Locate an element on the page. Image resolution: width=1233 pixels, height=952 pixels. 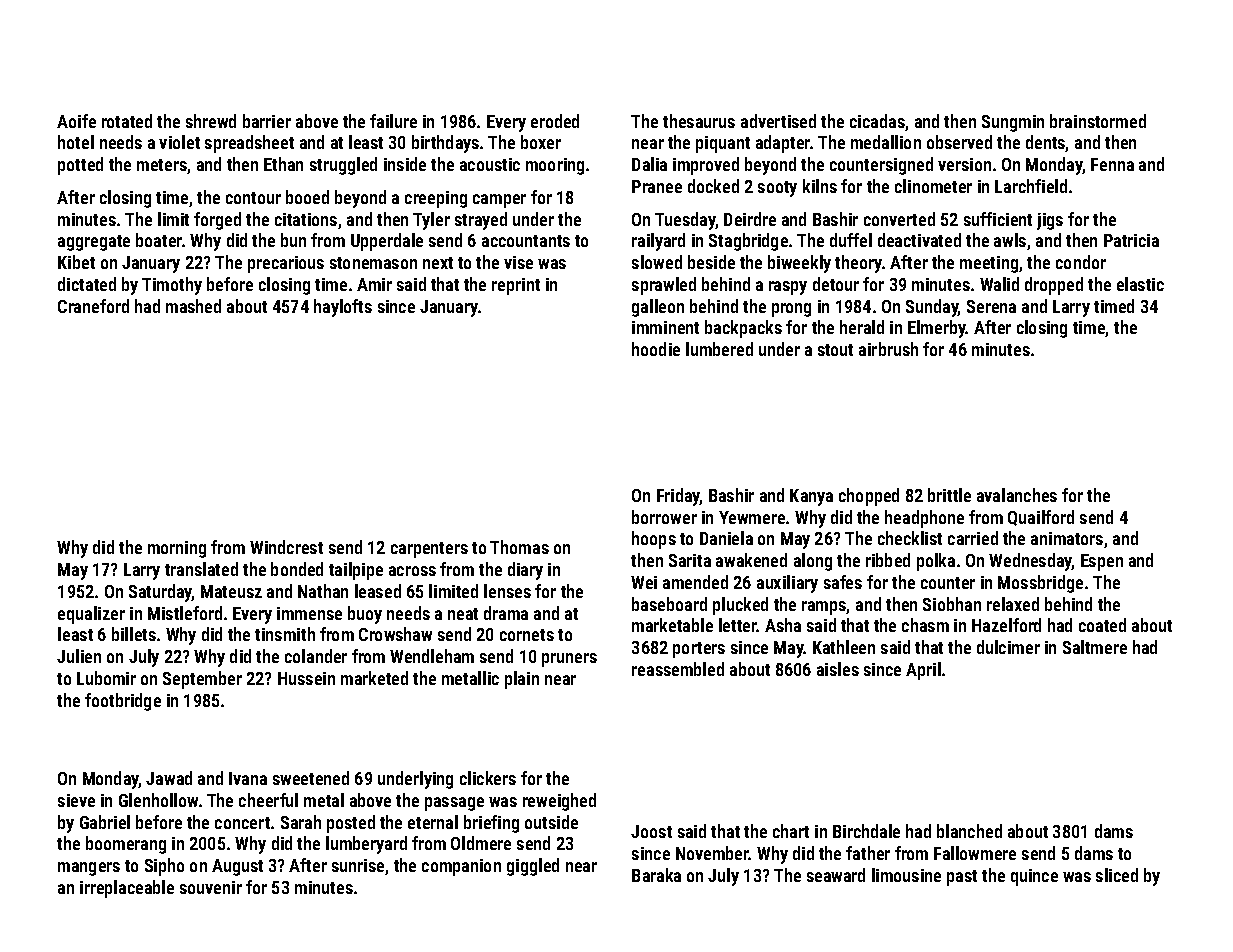
Baraka is located at coordinates (656, 875).
